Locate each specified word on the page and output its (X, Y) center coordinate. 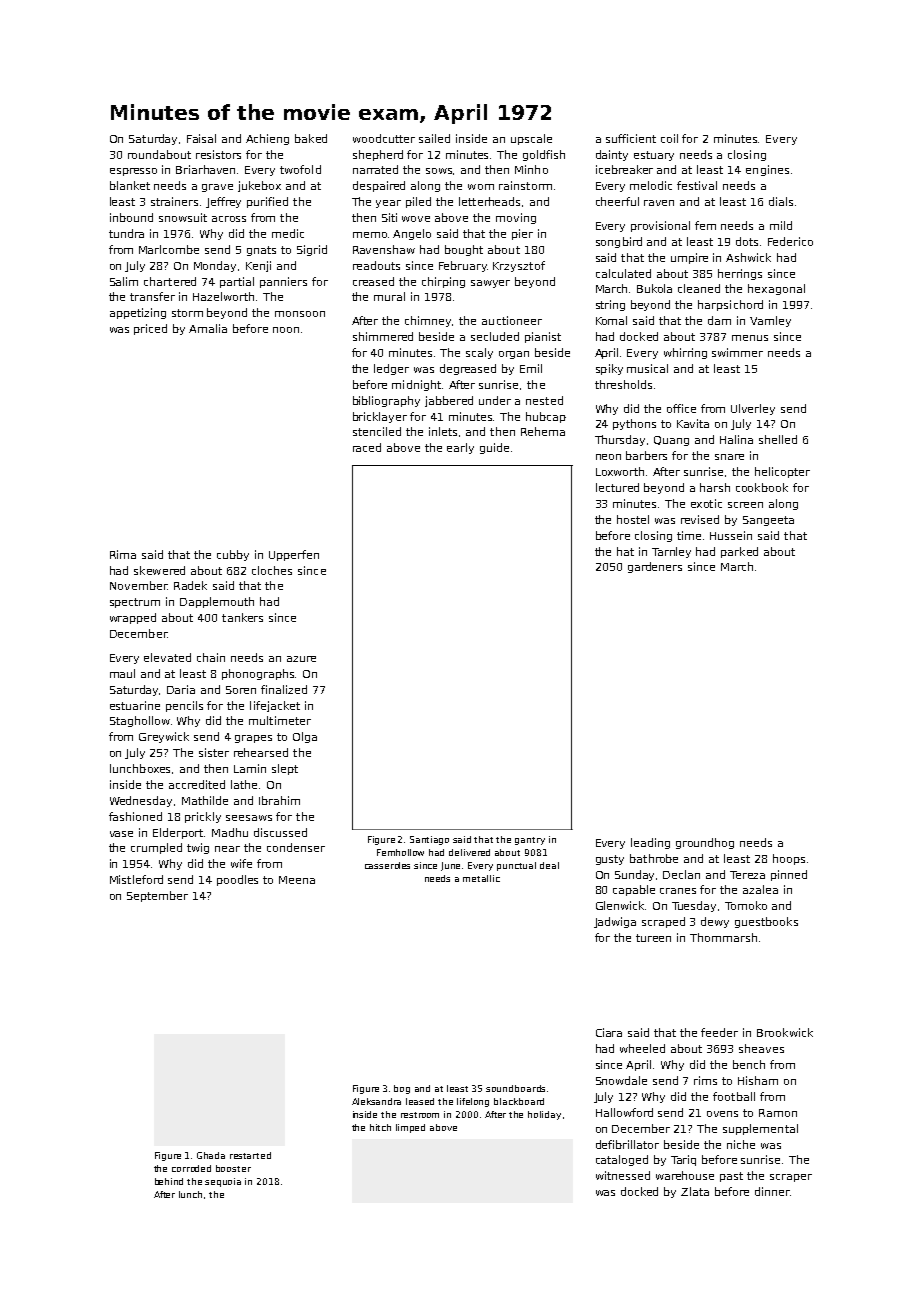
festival (697, 185)
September (157, 896)
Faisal (201, 138)
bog (402, 1089)
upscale (531, 139)
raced (367, 447)
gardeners (655, 567)
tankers (242, 617)
